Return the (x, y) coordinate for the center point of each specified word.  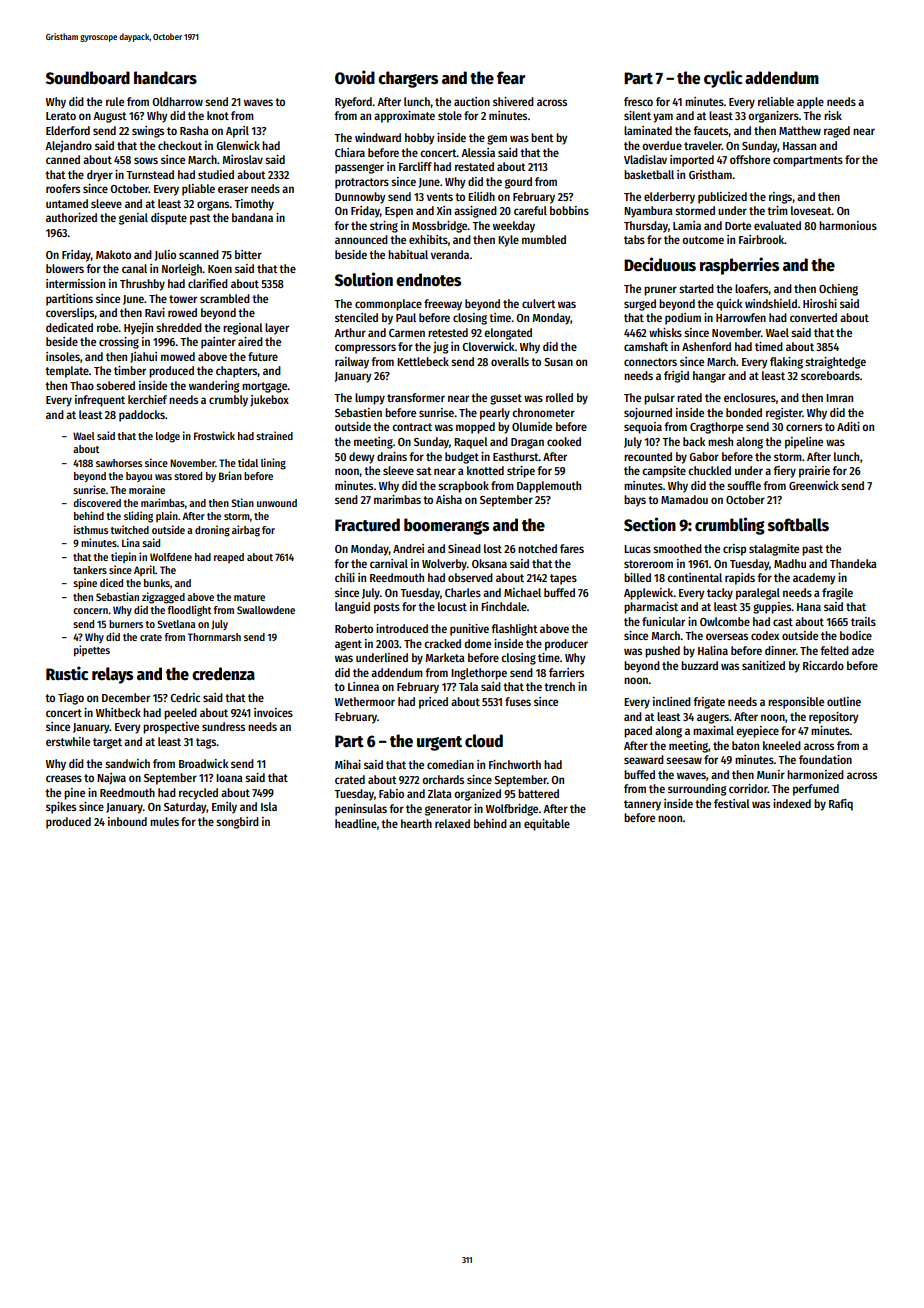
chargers (408, 79)
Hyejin (138, 329)
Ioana (229, 778)
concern (90, 611)
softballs (798, 525)
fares (572, 548)
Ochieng (838, 290)
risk (833, 115)
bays (635, 501)
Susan (558, 362)
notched (537, 548)
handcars (165, 78)
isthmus (91, 529)
